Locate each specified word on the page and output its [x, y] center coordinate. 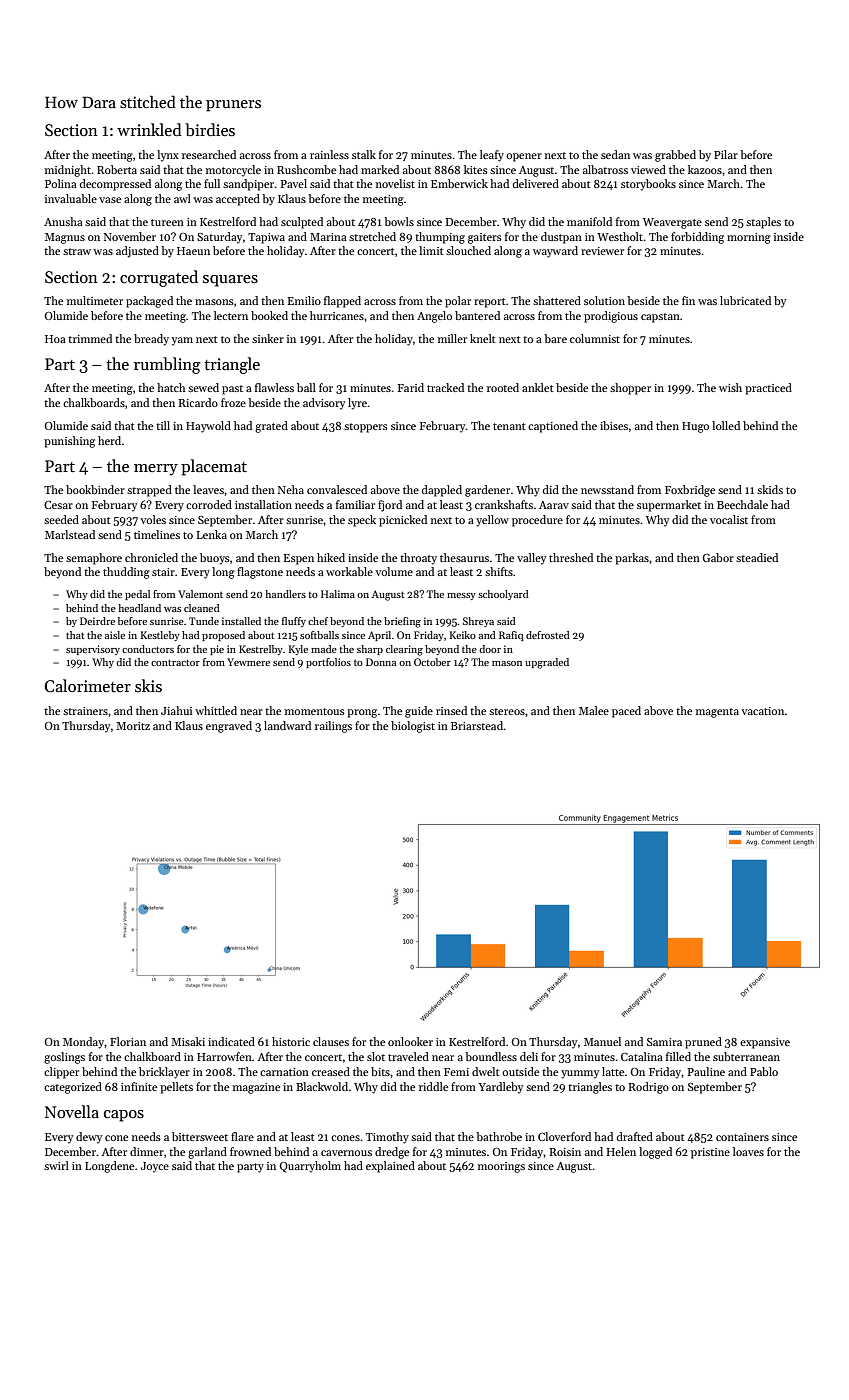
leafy [492, 156]
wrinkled [149, 129]
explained [390, 1167]
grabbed [675, 156]
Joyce [155, 1167]
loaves [748, 1151]
